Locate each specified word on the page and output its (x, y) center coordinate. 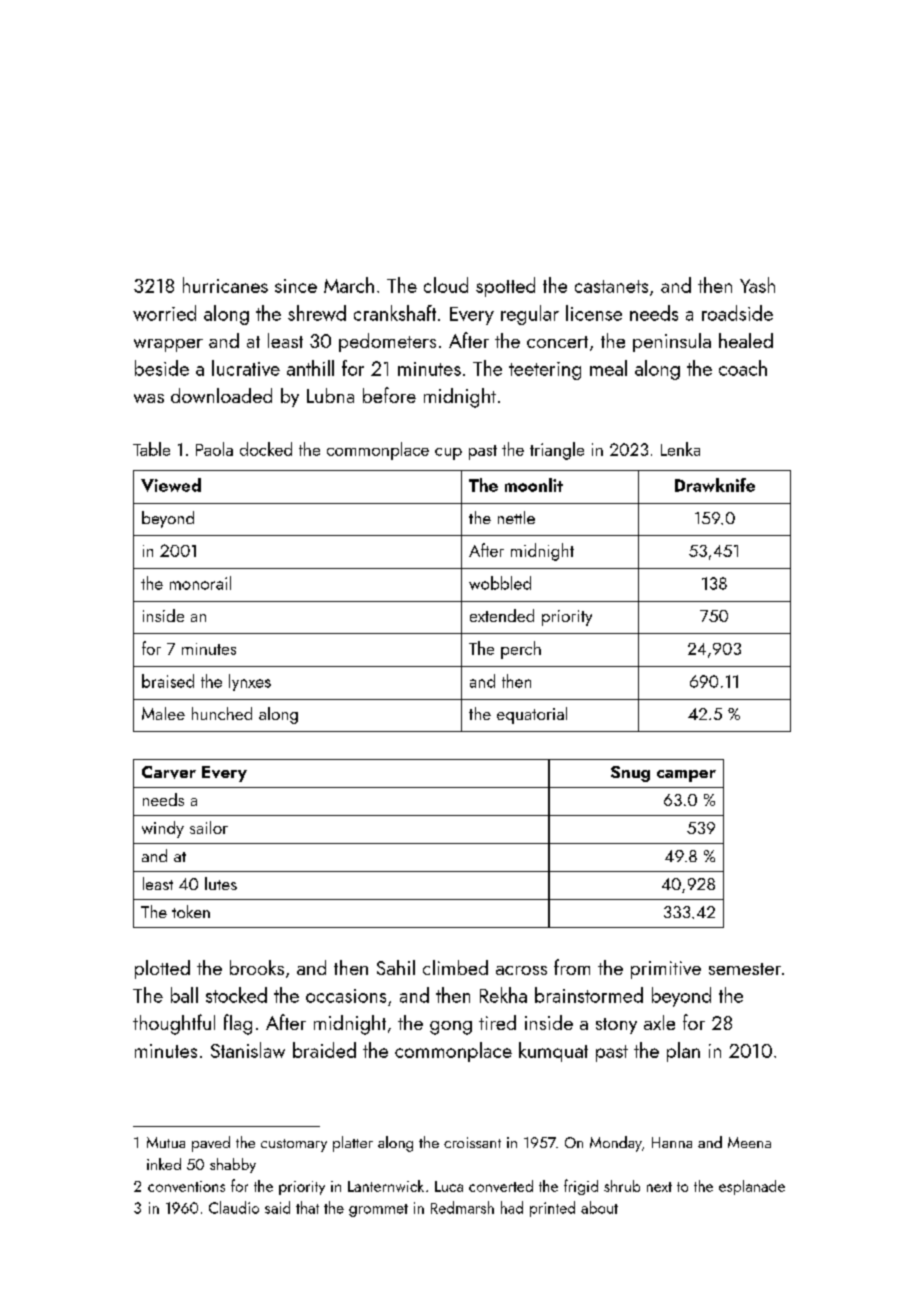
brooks (257, 967)
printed (552, 1209)
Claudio (234, 1207)
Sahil (396, 967)
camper (686, 776)
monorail (200, 583)
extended (502, 615)
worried (164, 313)
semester (745, 969)
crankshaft (395, 313)
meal (608, 368)
